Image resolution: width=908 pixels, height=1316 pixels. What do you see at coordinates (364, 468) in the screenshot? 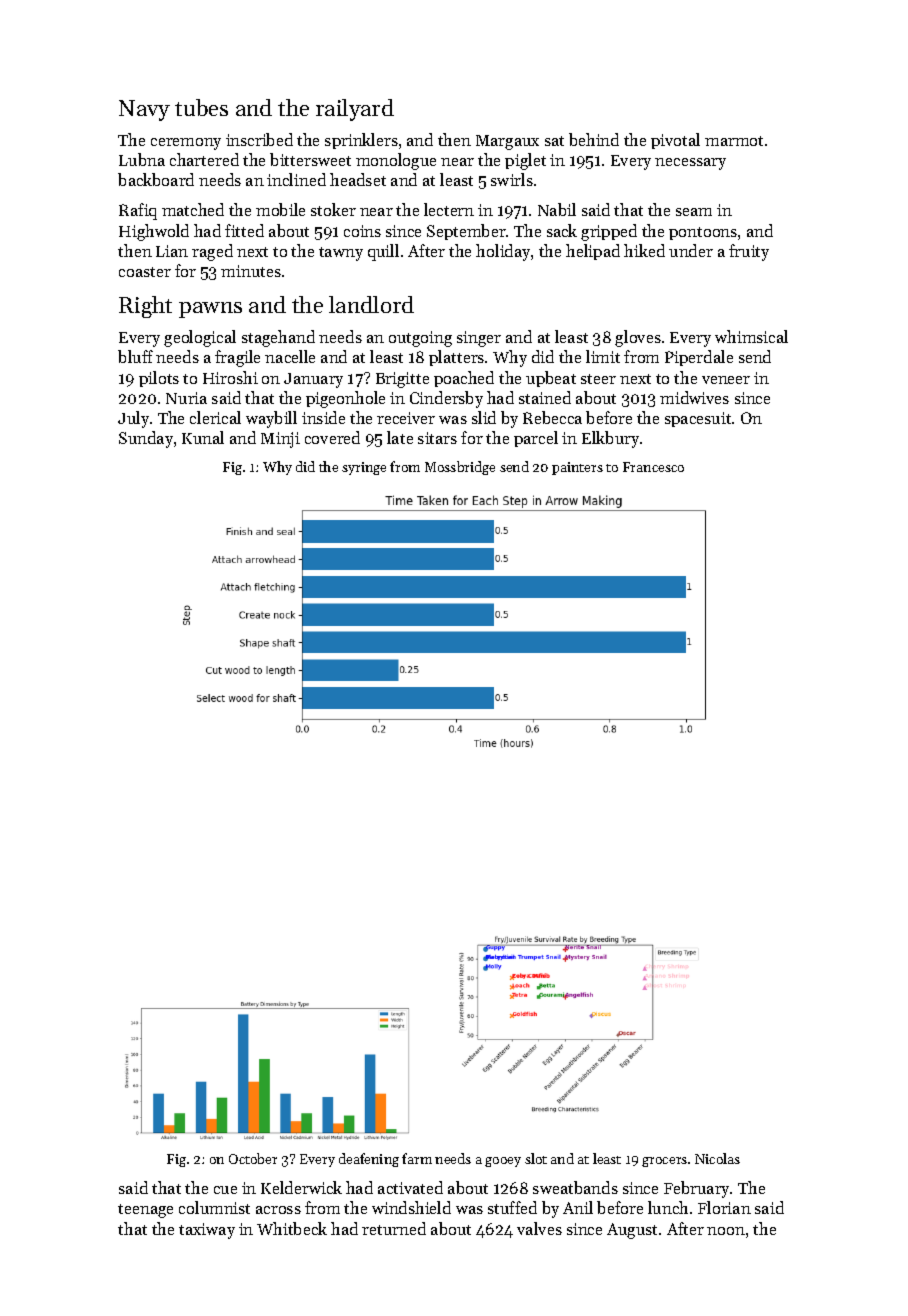
I see `syringe` at bounding box center [364, 468].
